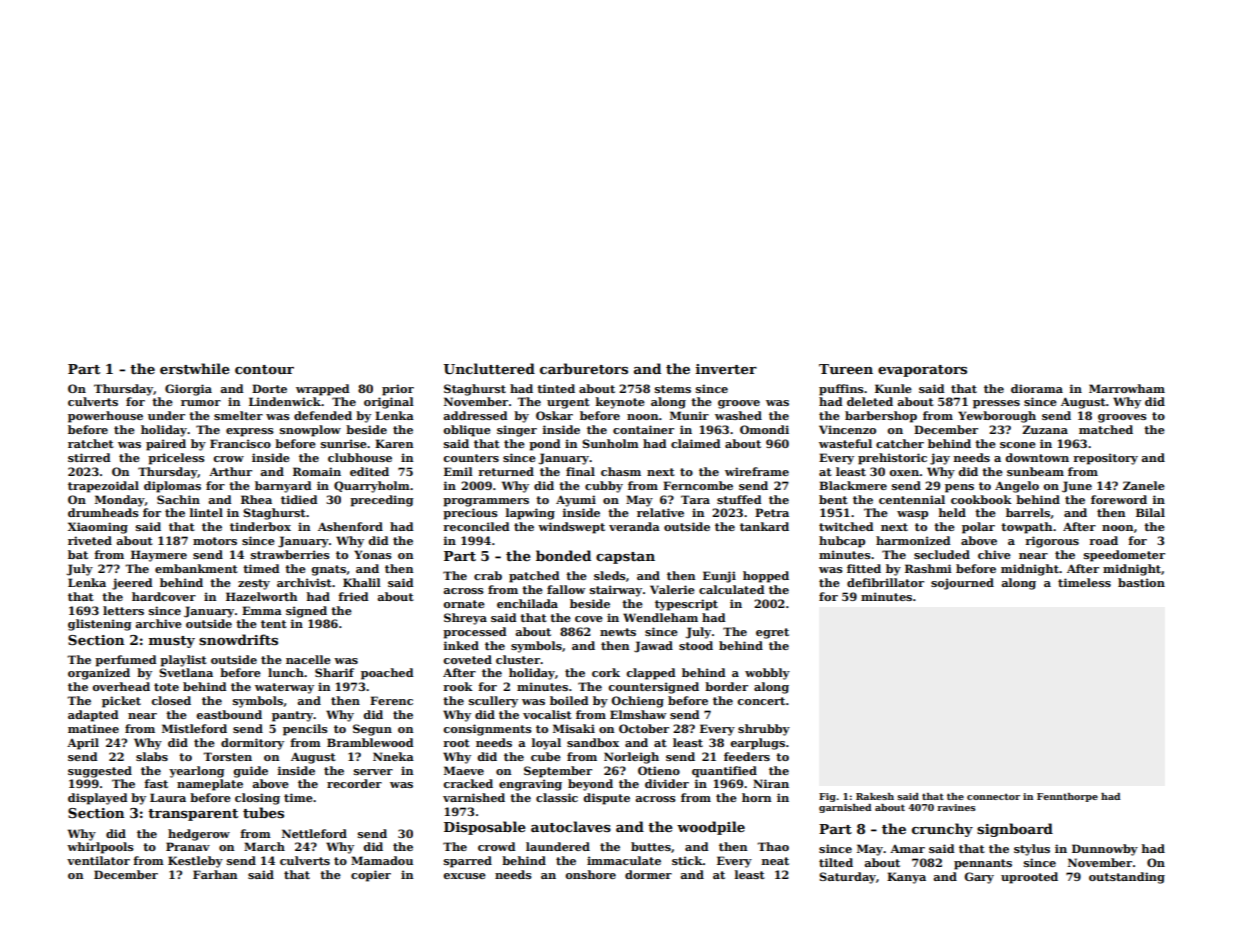 This screenshot has height=952, width=1233. What do you see at coordinates (544, 445) in the screenshot?
I see `pond` at bounding box center [544, 445].
